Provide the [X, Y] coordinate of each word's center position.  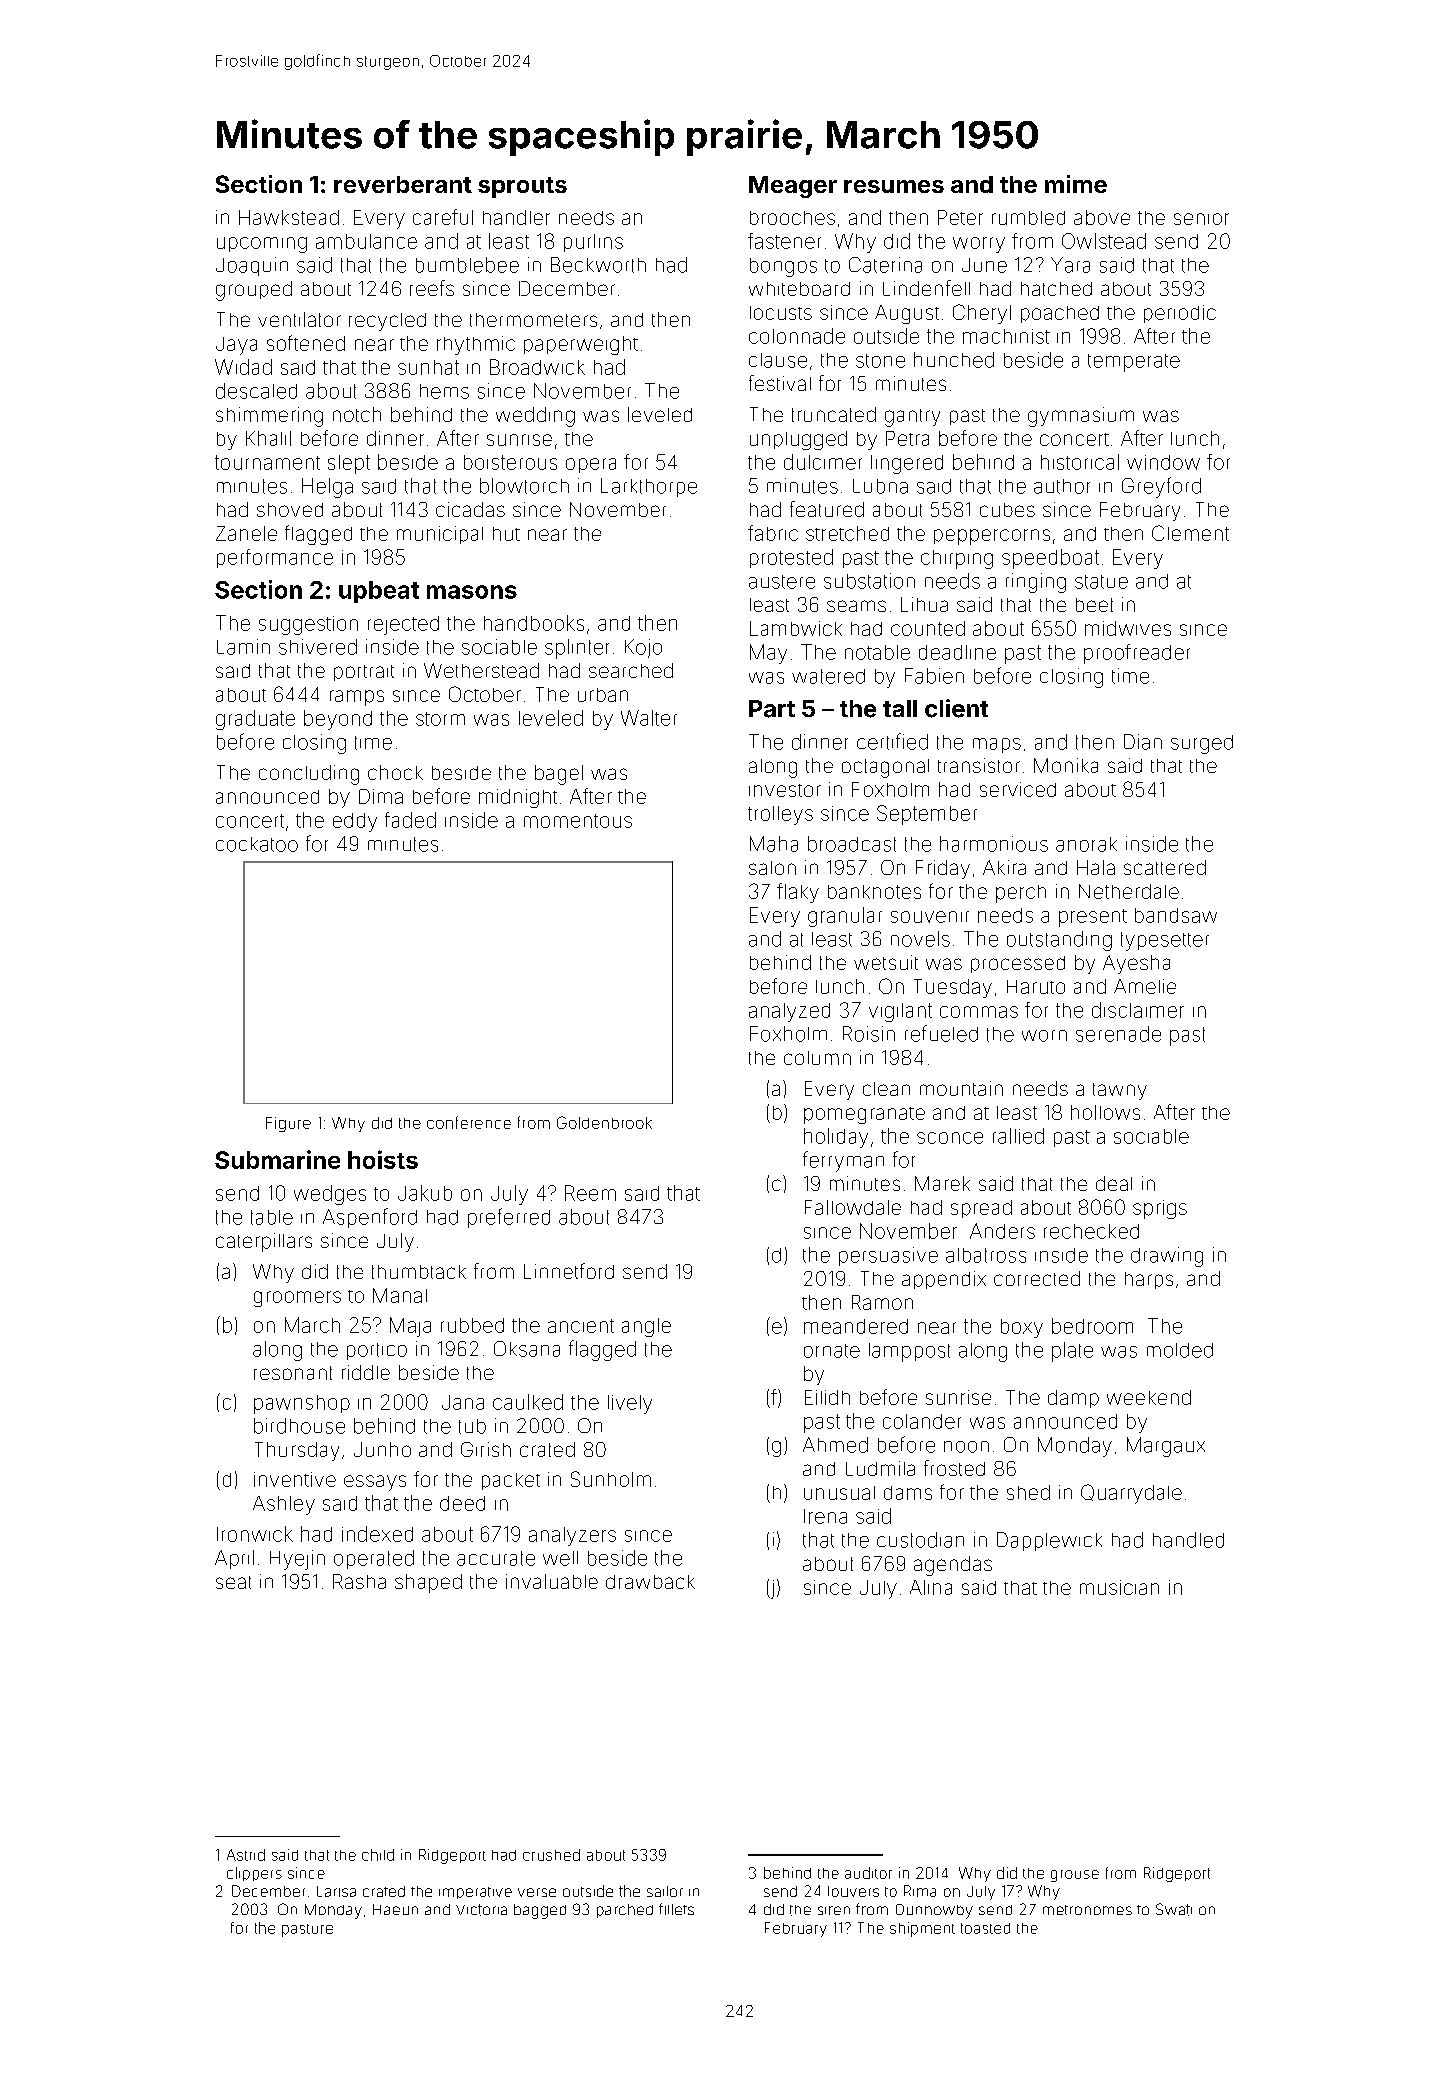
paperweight [581, 345]
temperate [1134, 363]
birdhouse [299, 1426]
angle [646, 1327]
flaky [798, 893]
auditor [868, 1873]
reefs [432, 288]
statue [1101, 582]
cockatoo [257, 844]
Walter [649, 718]
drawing [1167, 1257]
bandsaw [1176, 915]
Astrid [246, 1855]
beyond [338, 720]
